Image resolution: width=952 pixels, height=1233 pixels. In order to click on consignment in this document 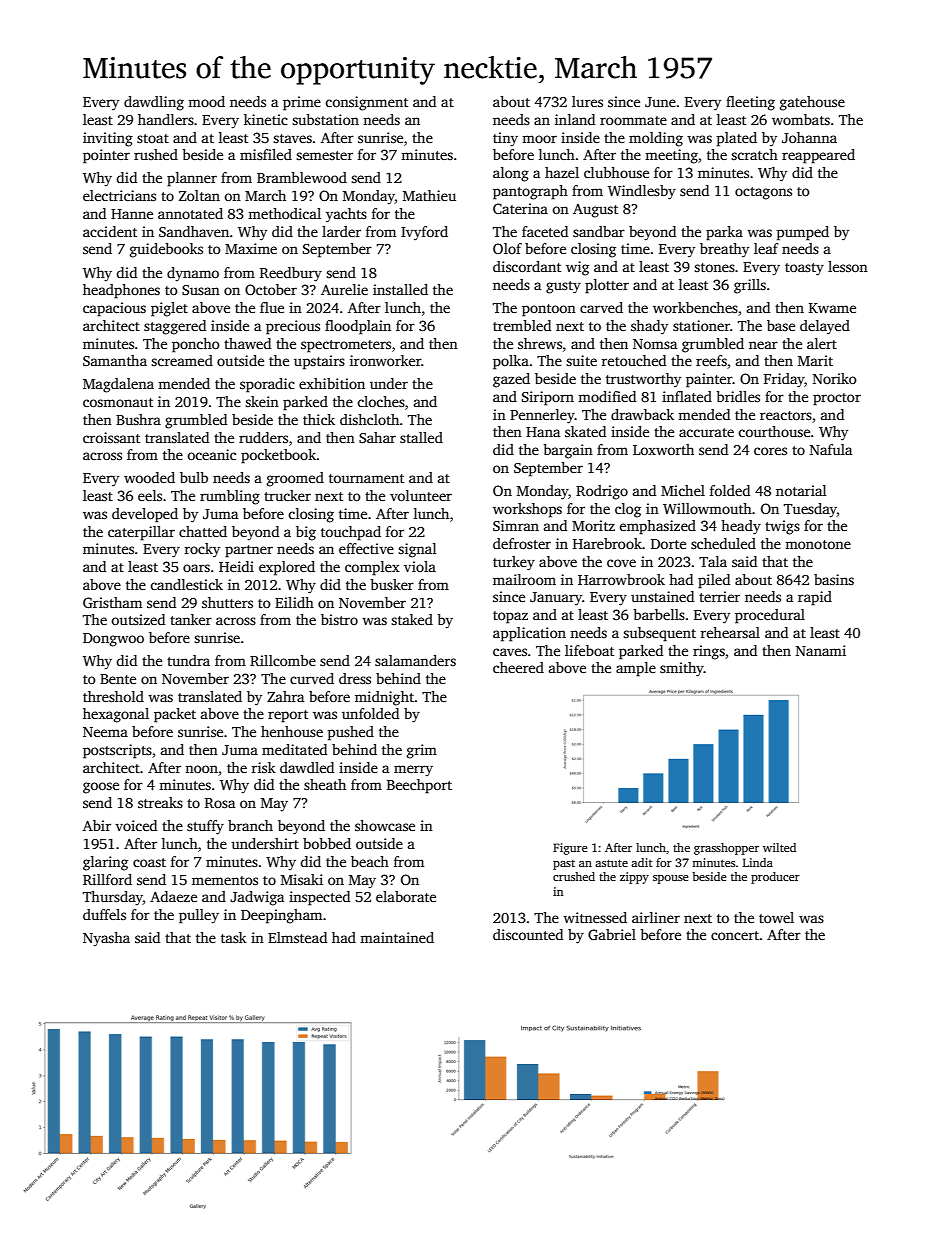, I will do `click(366, 103)`.
